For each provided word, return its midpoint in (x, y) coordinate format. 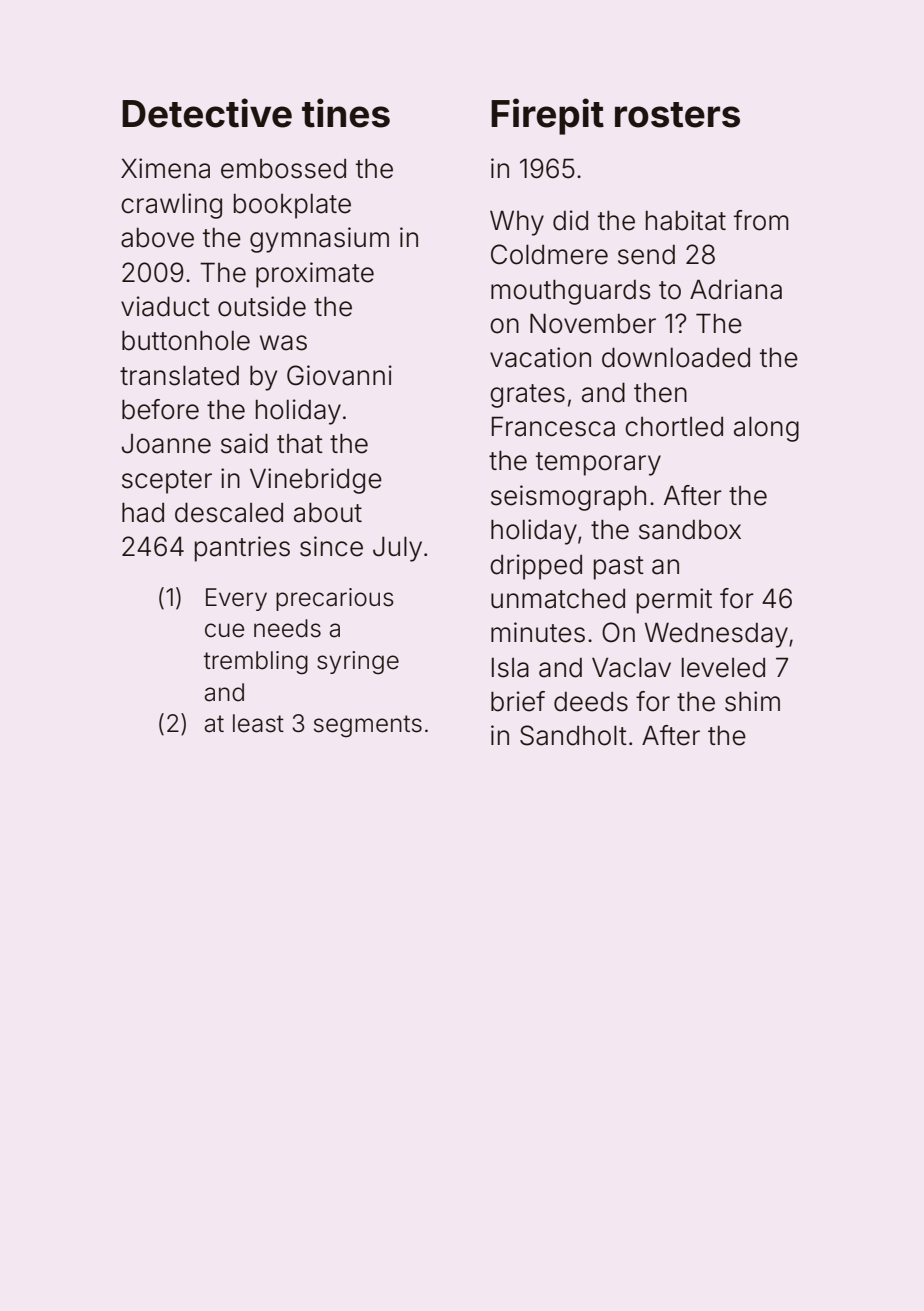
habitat (686, 220)
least (258, 723)
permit (674, 601)
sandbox (690, 530)
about (328, 512)
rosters (677, 115)
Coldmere (549, 254)
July (397, 549)
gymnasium (319, 240)
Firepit (547, 116)
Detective (207, 113)
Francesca (553, 426)
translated (179, 375)
